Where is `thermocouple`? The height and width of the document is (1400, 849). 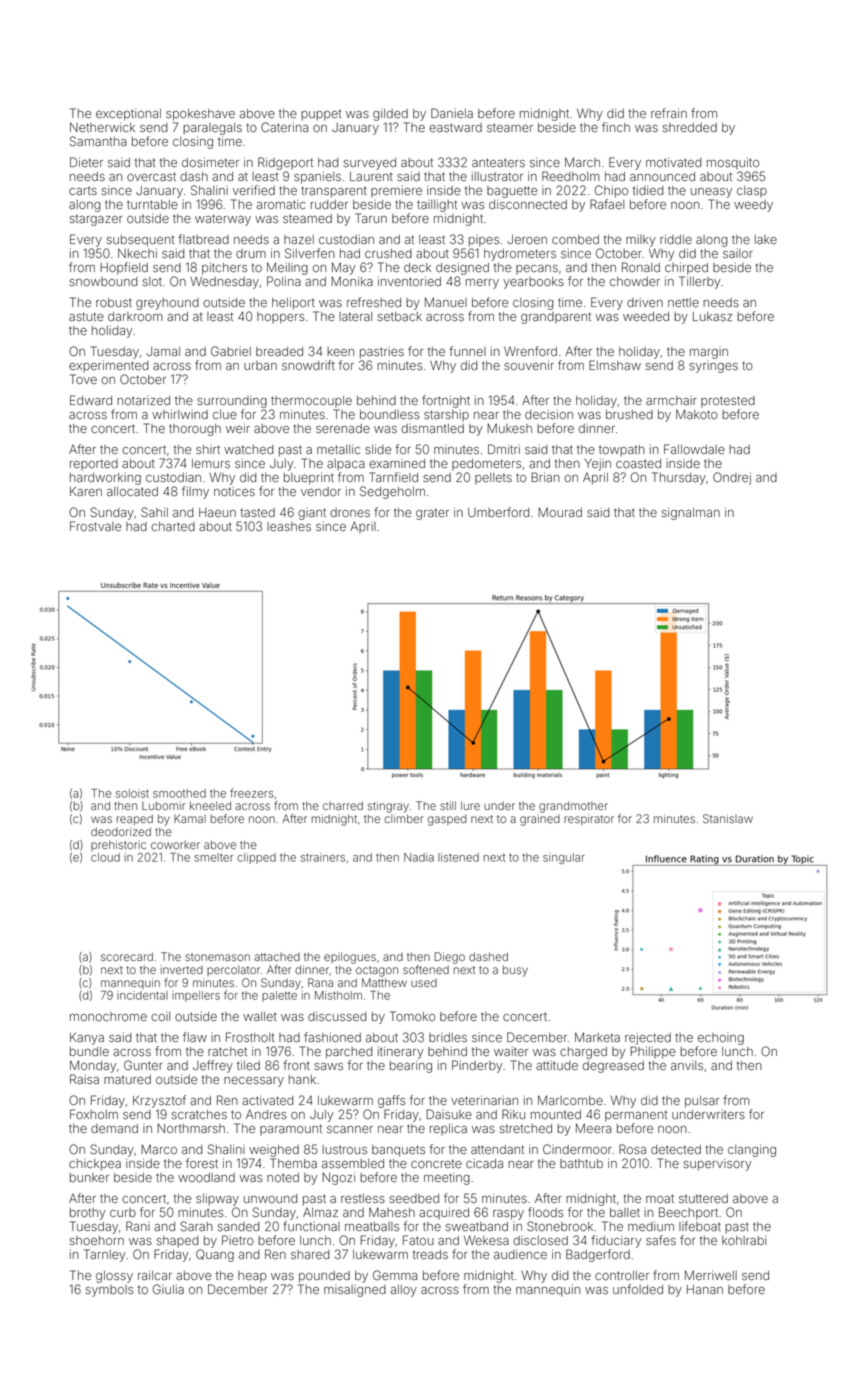
thermocouple is located at coordinates (311, 402).
